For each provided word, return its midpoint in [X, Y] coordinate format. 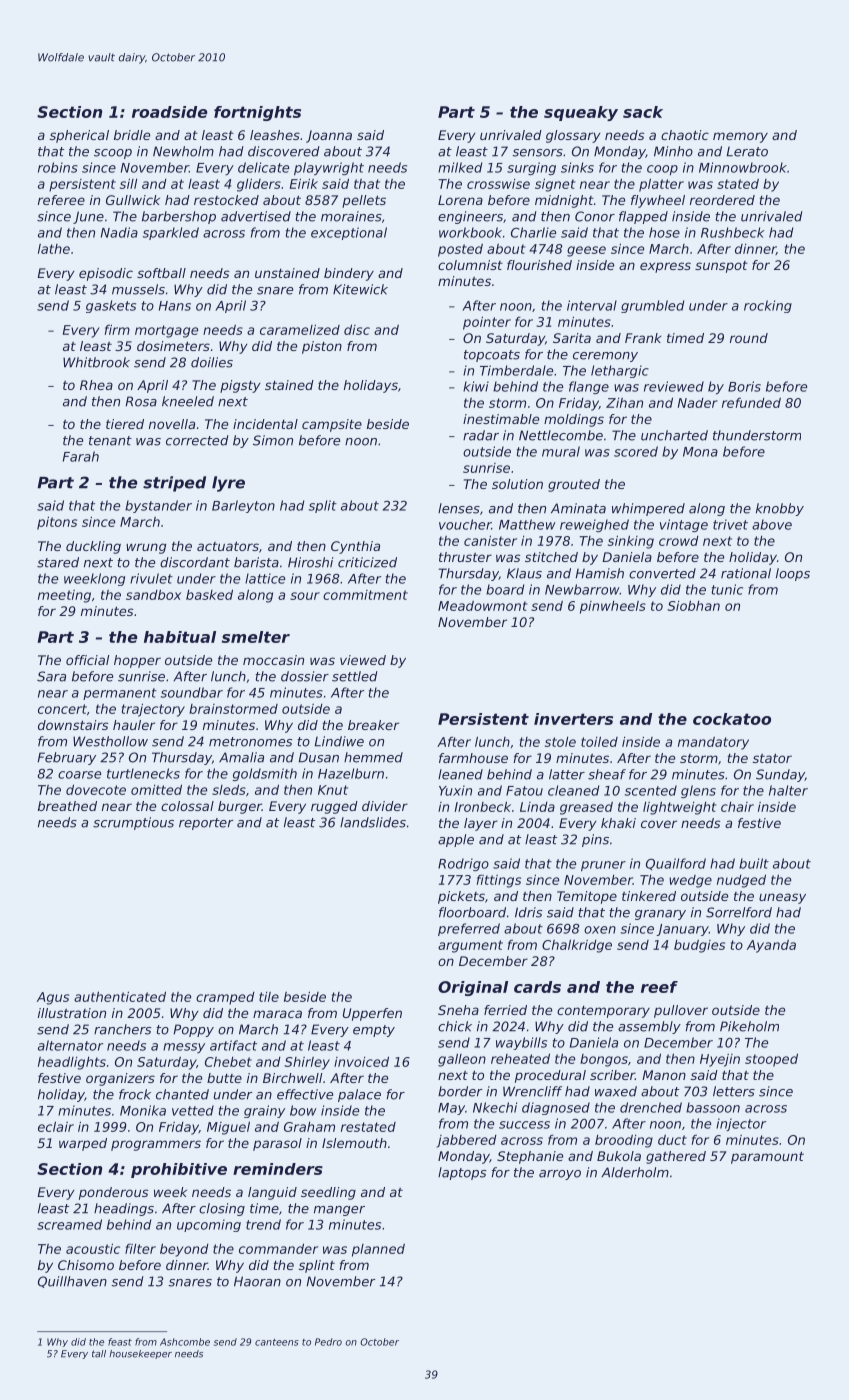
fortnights [257, 113]
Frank [643, 338]
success [524, 1125]
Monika [143, 1110]
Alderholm [635, 1172]
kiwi [476, 386]
